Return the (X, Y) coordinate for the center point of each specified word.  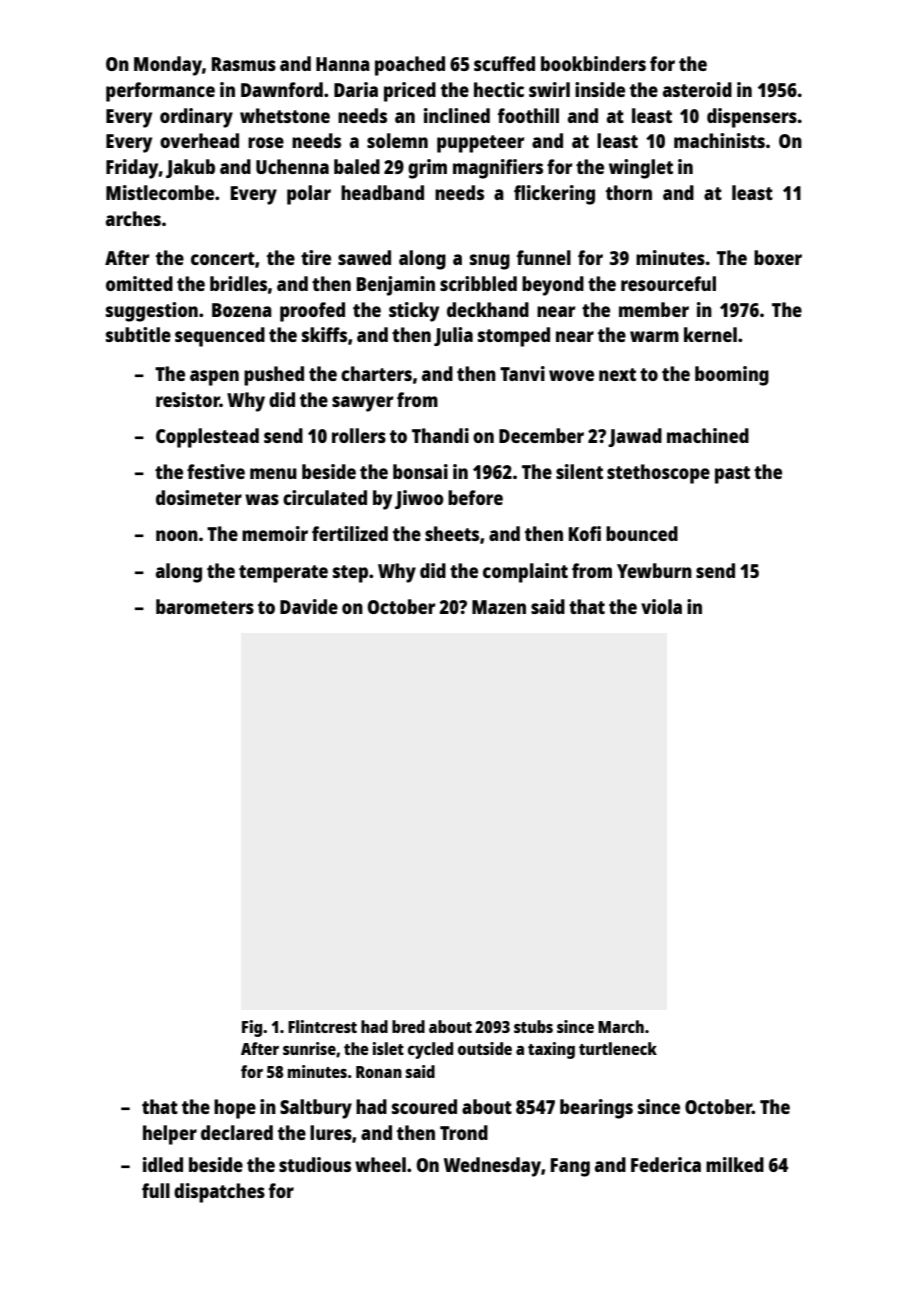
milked (735, 1164)
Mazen (499, 607)
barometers (205, 606)
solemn (397, 140)
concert (223, 258)
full (156, 1190)
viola (661, 606)
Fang (570, 1167)
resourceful (668, 283)
